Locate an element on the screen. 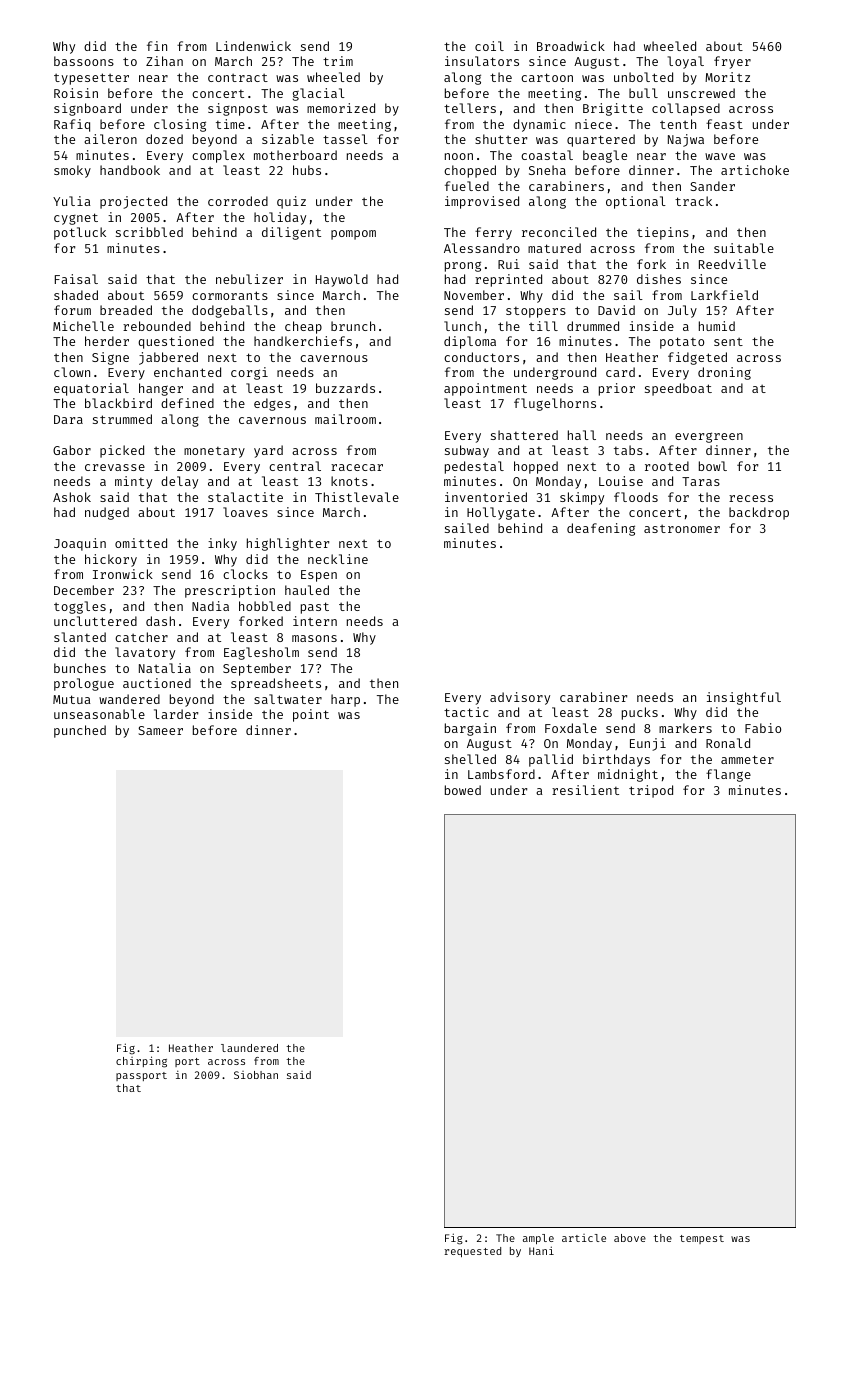  Alessandro is located at coordinates (482, 248).
